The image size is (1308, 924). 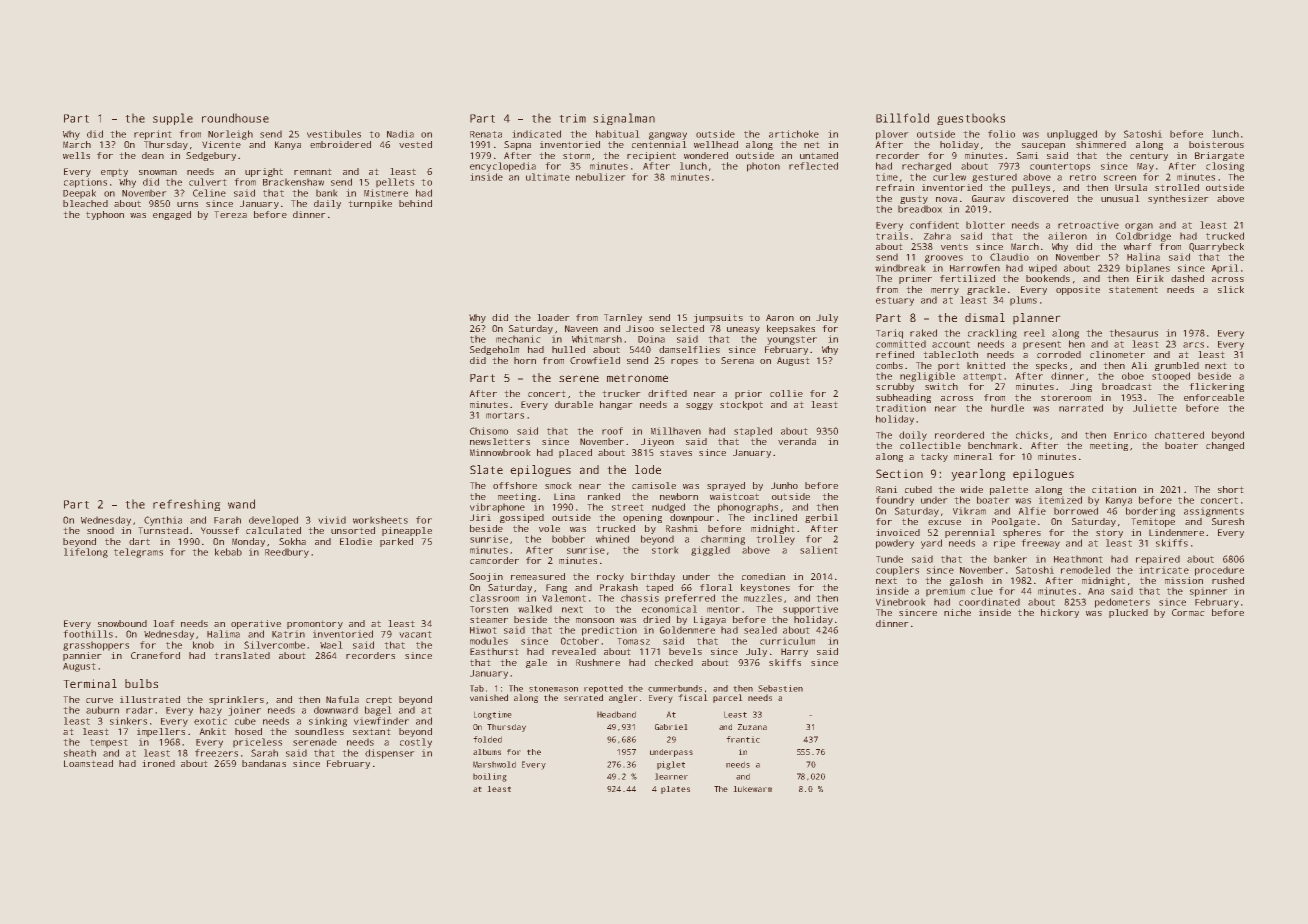 What do you see at coordinates (235, 118) in the page?
I see `roundhouse` at bounding box center [235, 118].
